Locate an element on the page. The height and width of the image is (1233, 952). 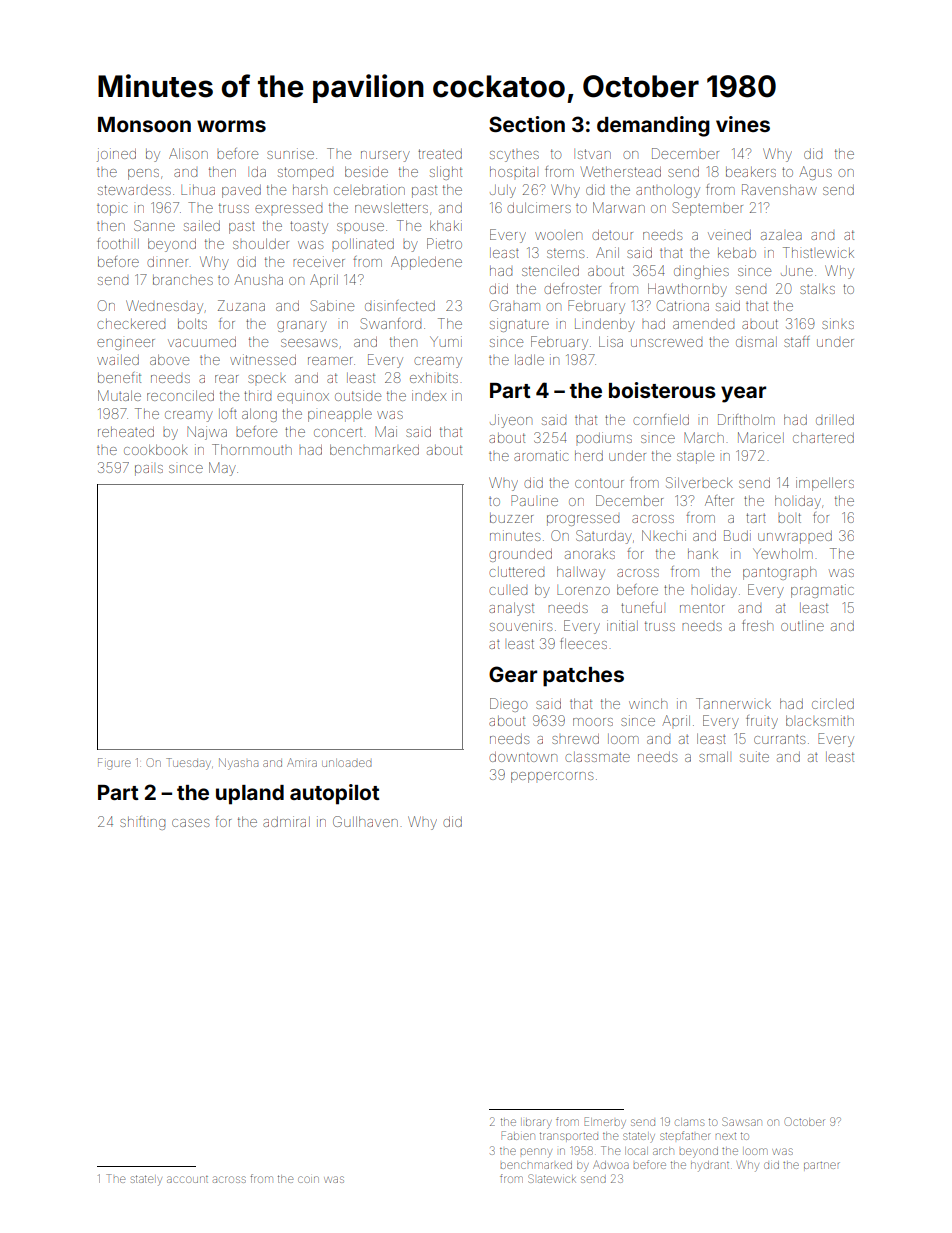
worms is located at coordinates (231, 126).
